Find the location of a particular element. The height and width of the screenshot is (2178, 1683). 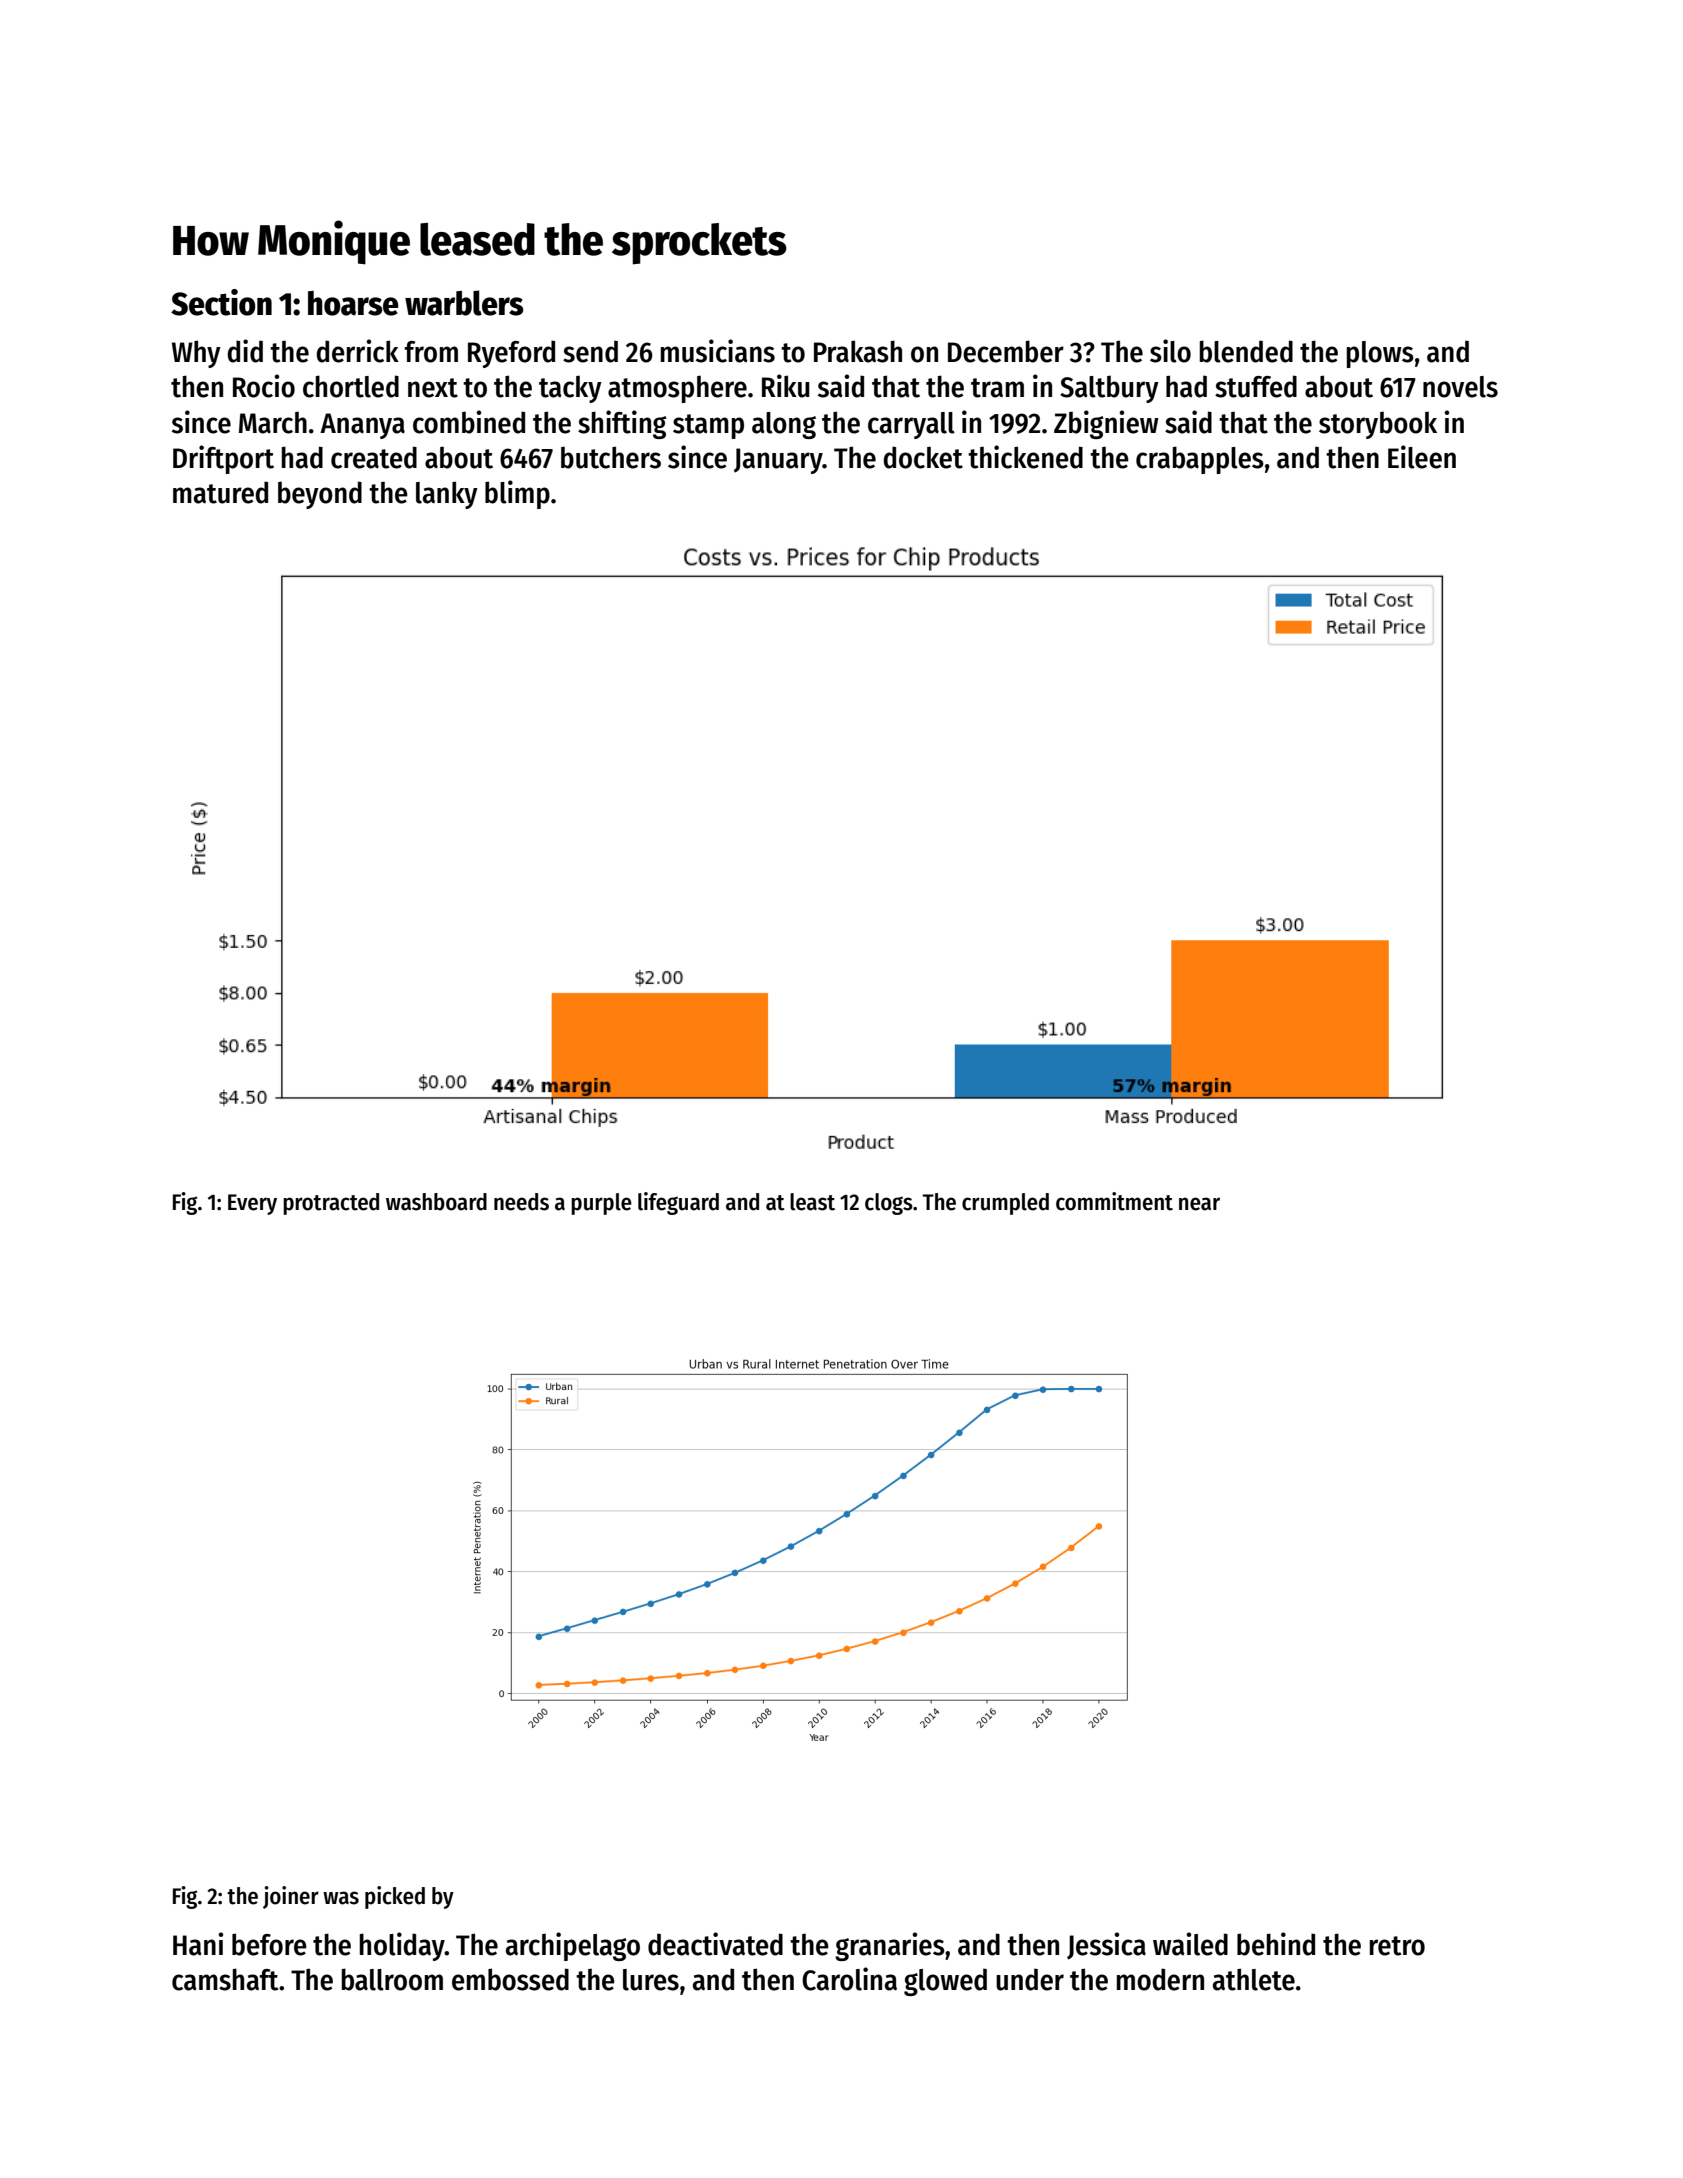

joiner is located at coordinates (291, 1897).
